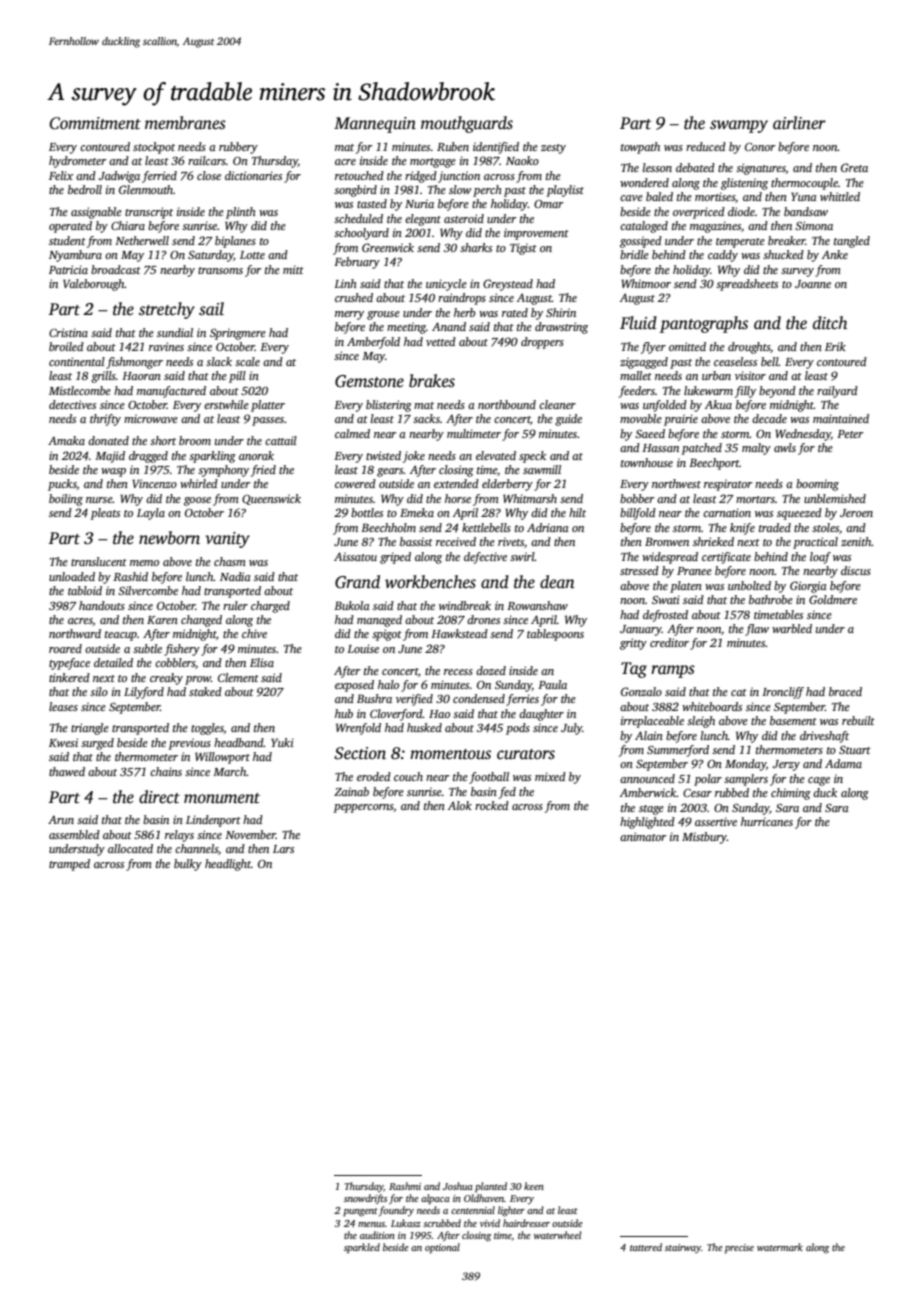 The width and height of the image is (924, 1308). What do you see at coordinates (360, 1212) in the image?
I see `pungent` at bounding box center [360, 1212].
